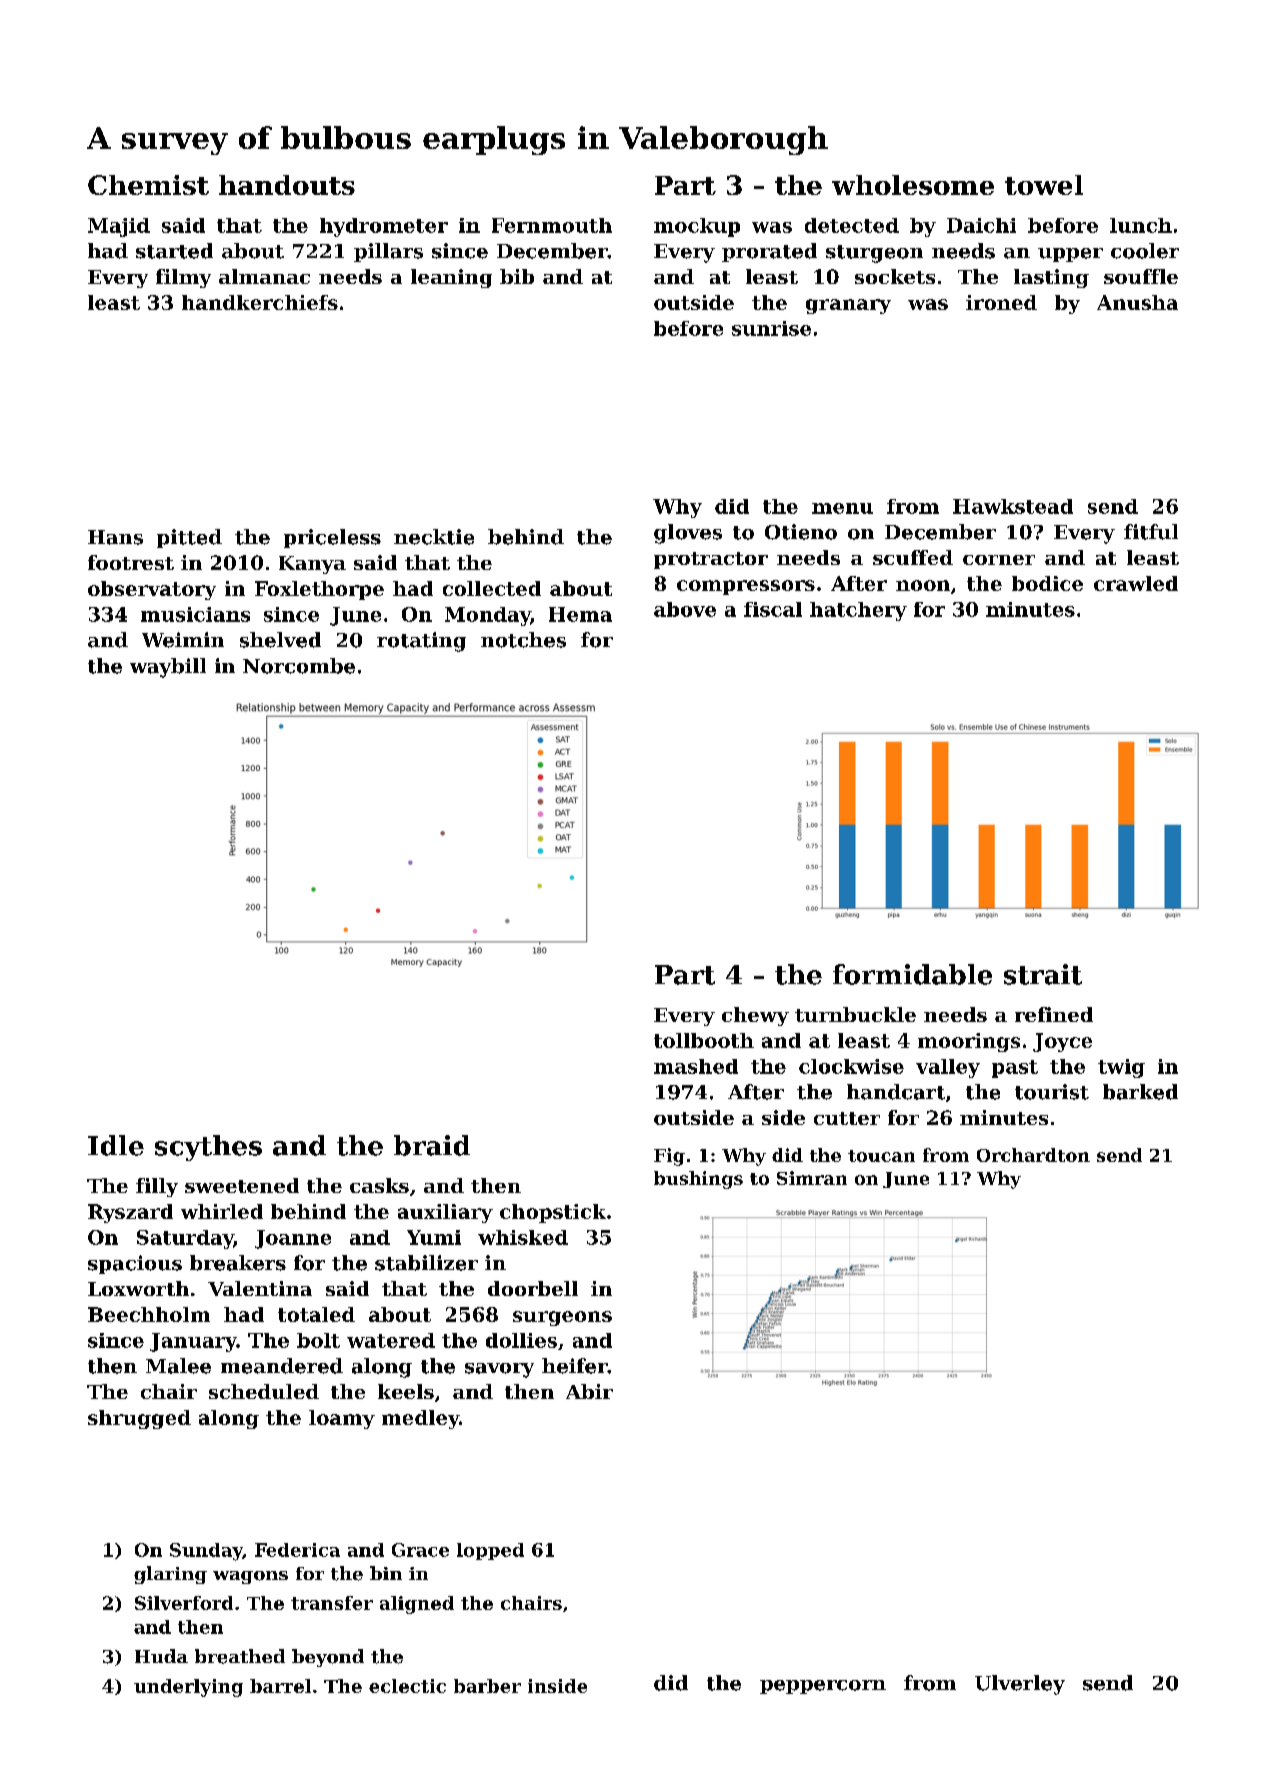 This image has height=1790, width=1266. What do you see at coordinates (1020, 1685) in the image?
I see `Ulverley` at bounding box center [1020, 1685].
